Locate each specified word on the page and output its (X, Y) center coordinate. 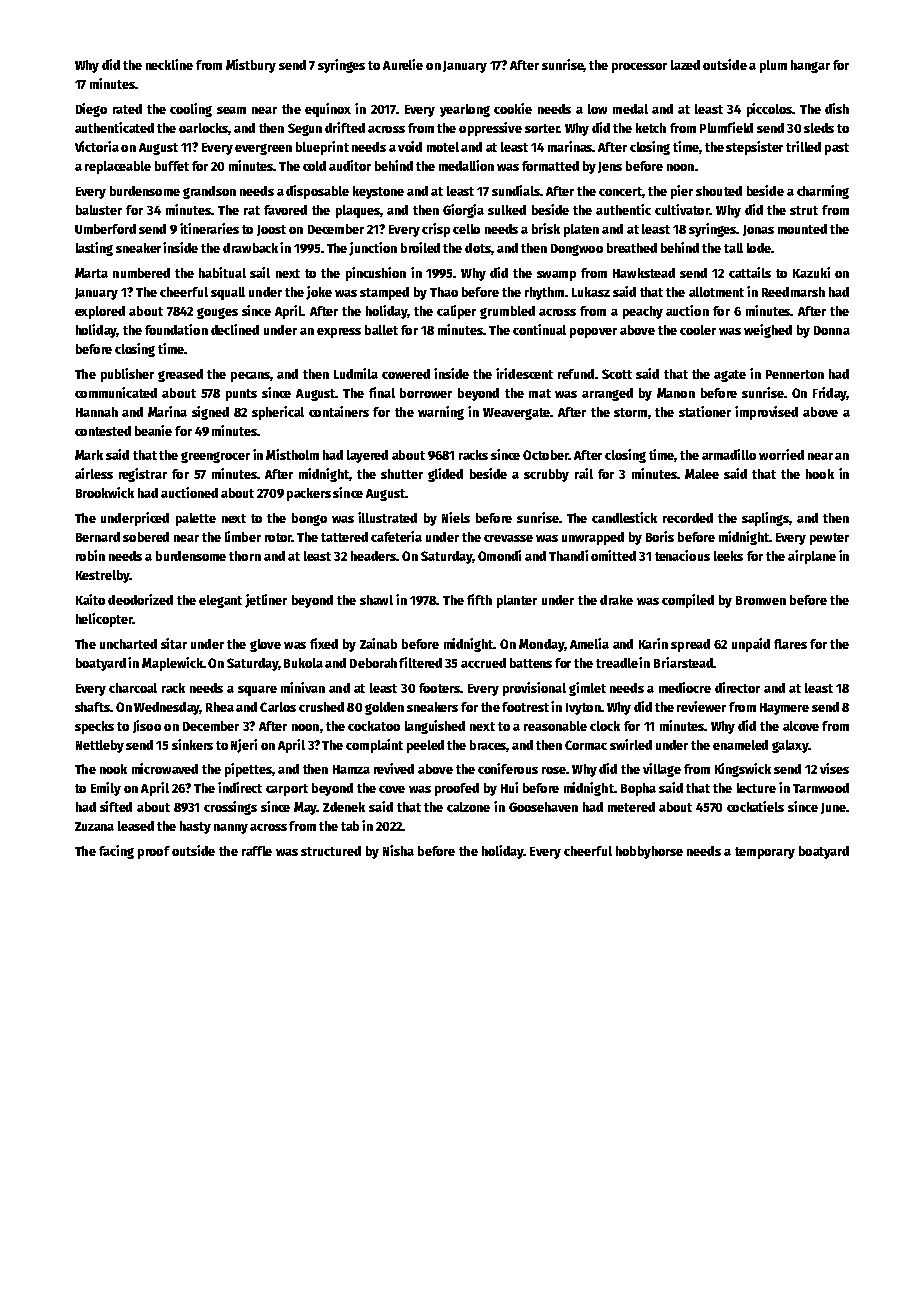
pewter (829, 539)
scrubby (546, 475)
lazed (685, 65)
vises (834, 768)
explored (100, 312)
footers (439, 688)
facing (116, 852)
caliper (456, 312)
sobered (146, 537)
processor (639, 68)
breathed (632, 248)
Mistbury (251, 66)
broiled (420, 247)
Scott (617, 374)
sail (260, 272)
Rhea (220, 707)
